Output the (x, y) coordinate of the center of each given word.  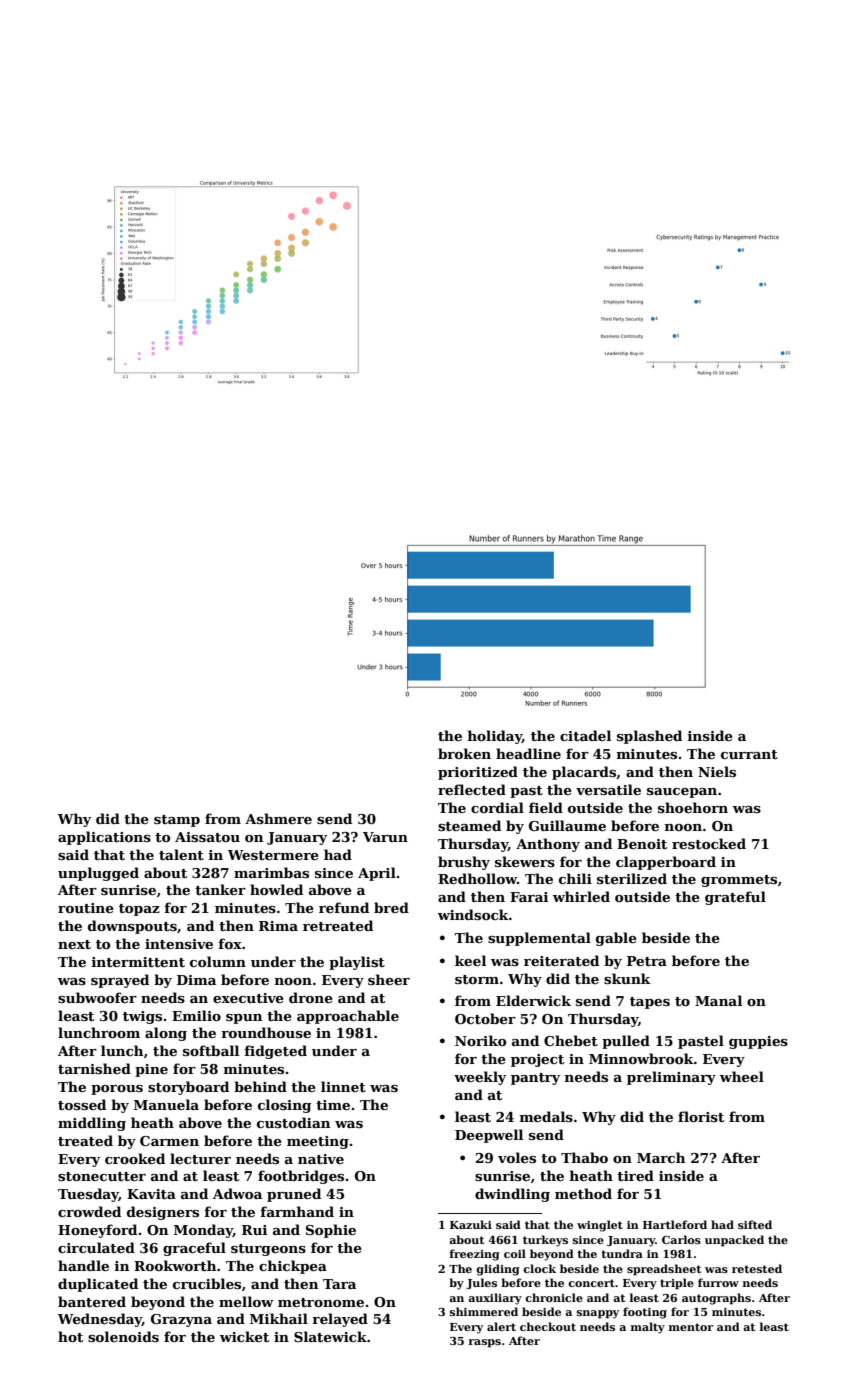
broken (464, 753)
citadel (585, 735)
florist (701, 1116)
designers (163, 1213)
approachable (348, 1017)
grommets (739, 881)
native (321, 1159)
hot (70, 1336)
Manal (718, 1000)
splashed (649, 737)
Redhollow (477, 878)
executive (248, 998)
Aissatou (207, 837)
